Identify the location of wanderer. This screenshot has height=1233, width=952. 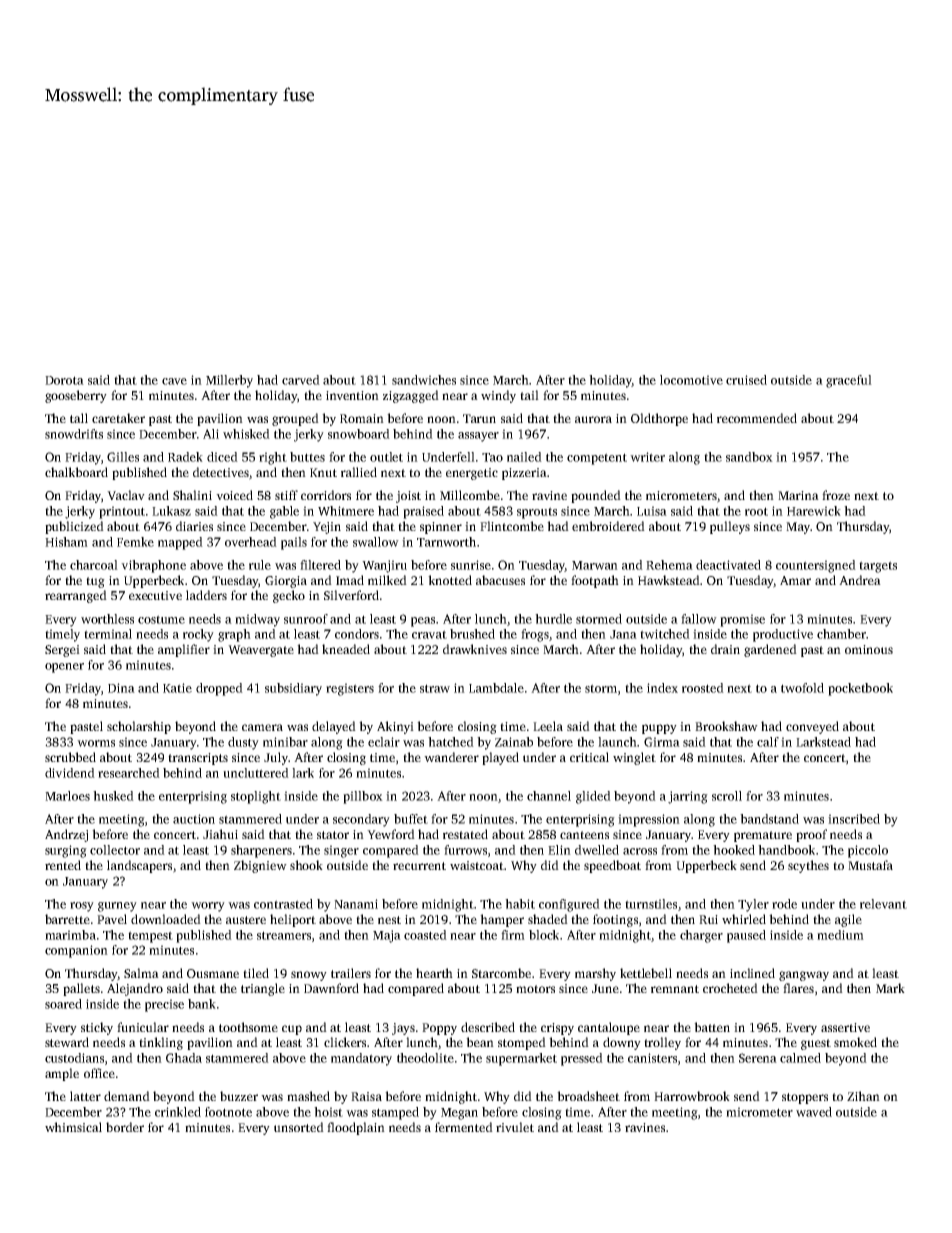
(451, 757).
